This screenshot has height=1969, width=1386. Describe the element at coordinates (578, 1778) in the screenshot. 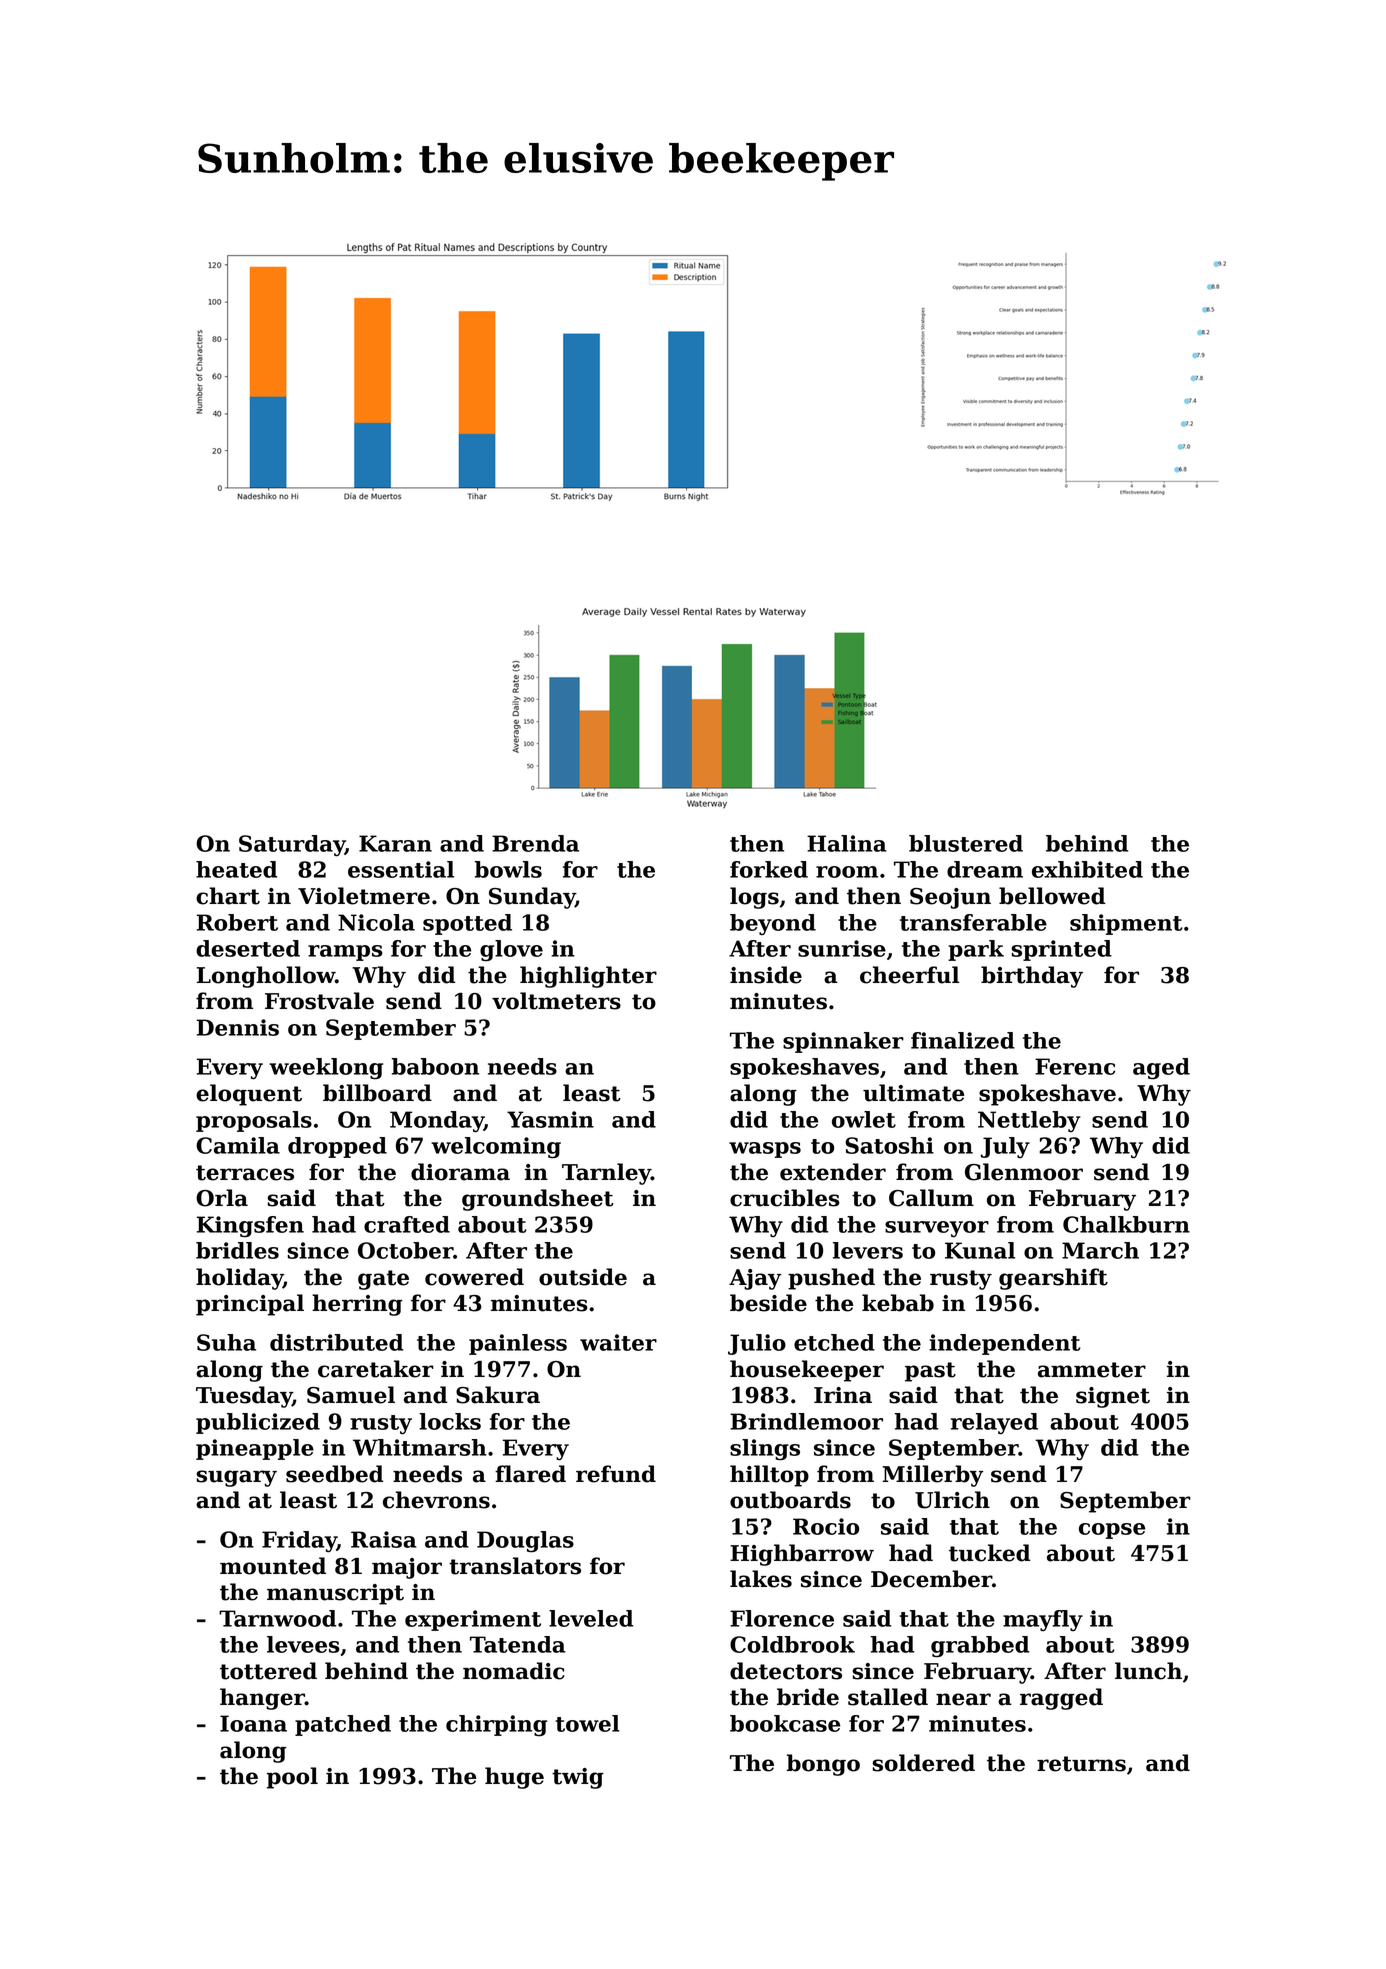

I see `twig` at that location.
